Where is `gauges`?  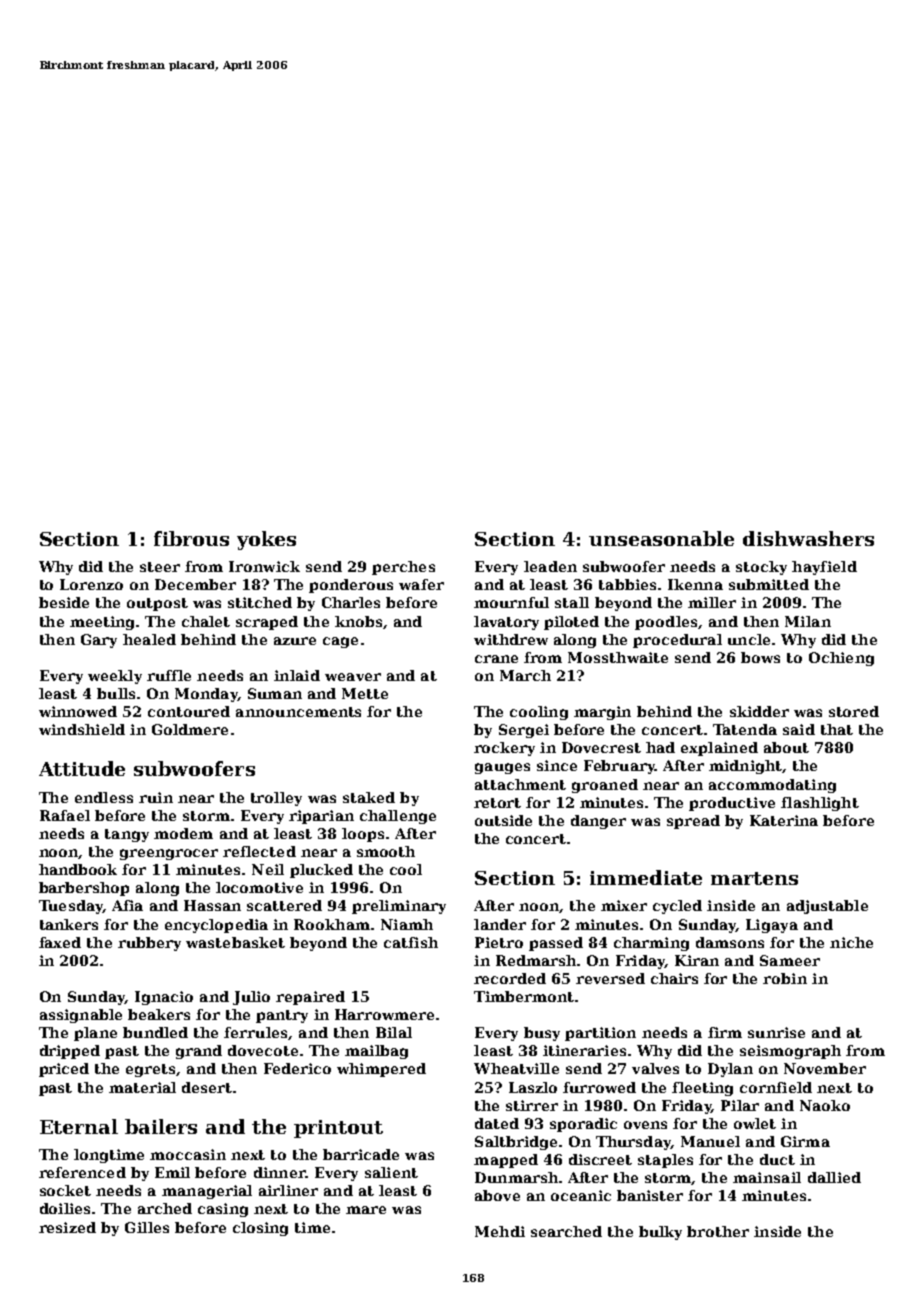
gauges is located at coordinates (502, 768).
